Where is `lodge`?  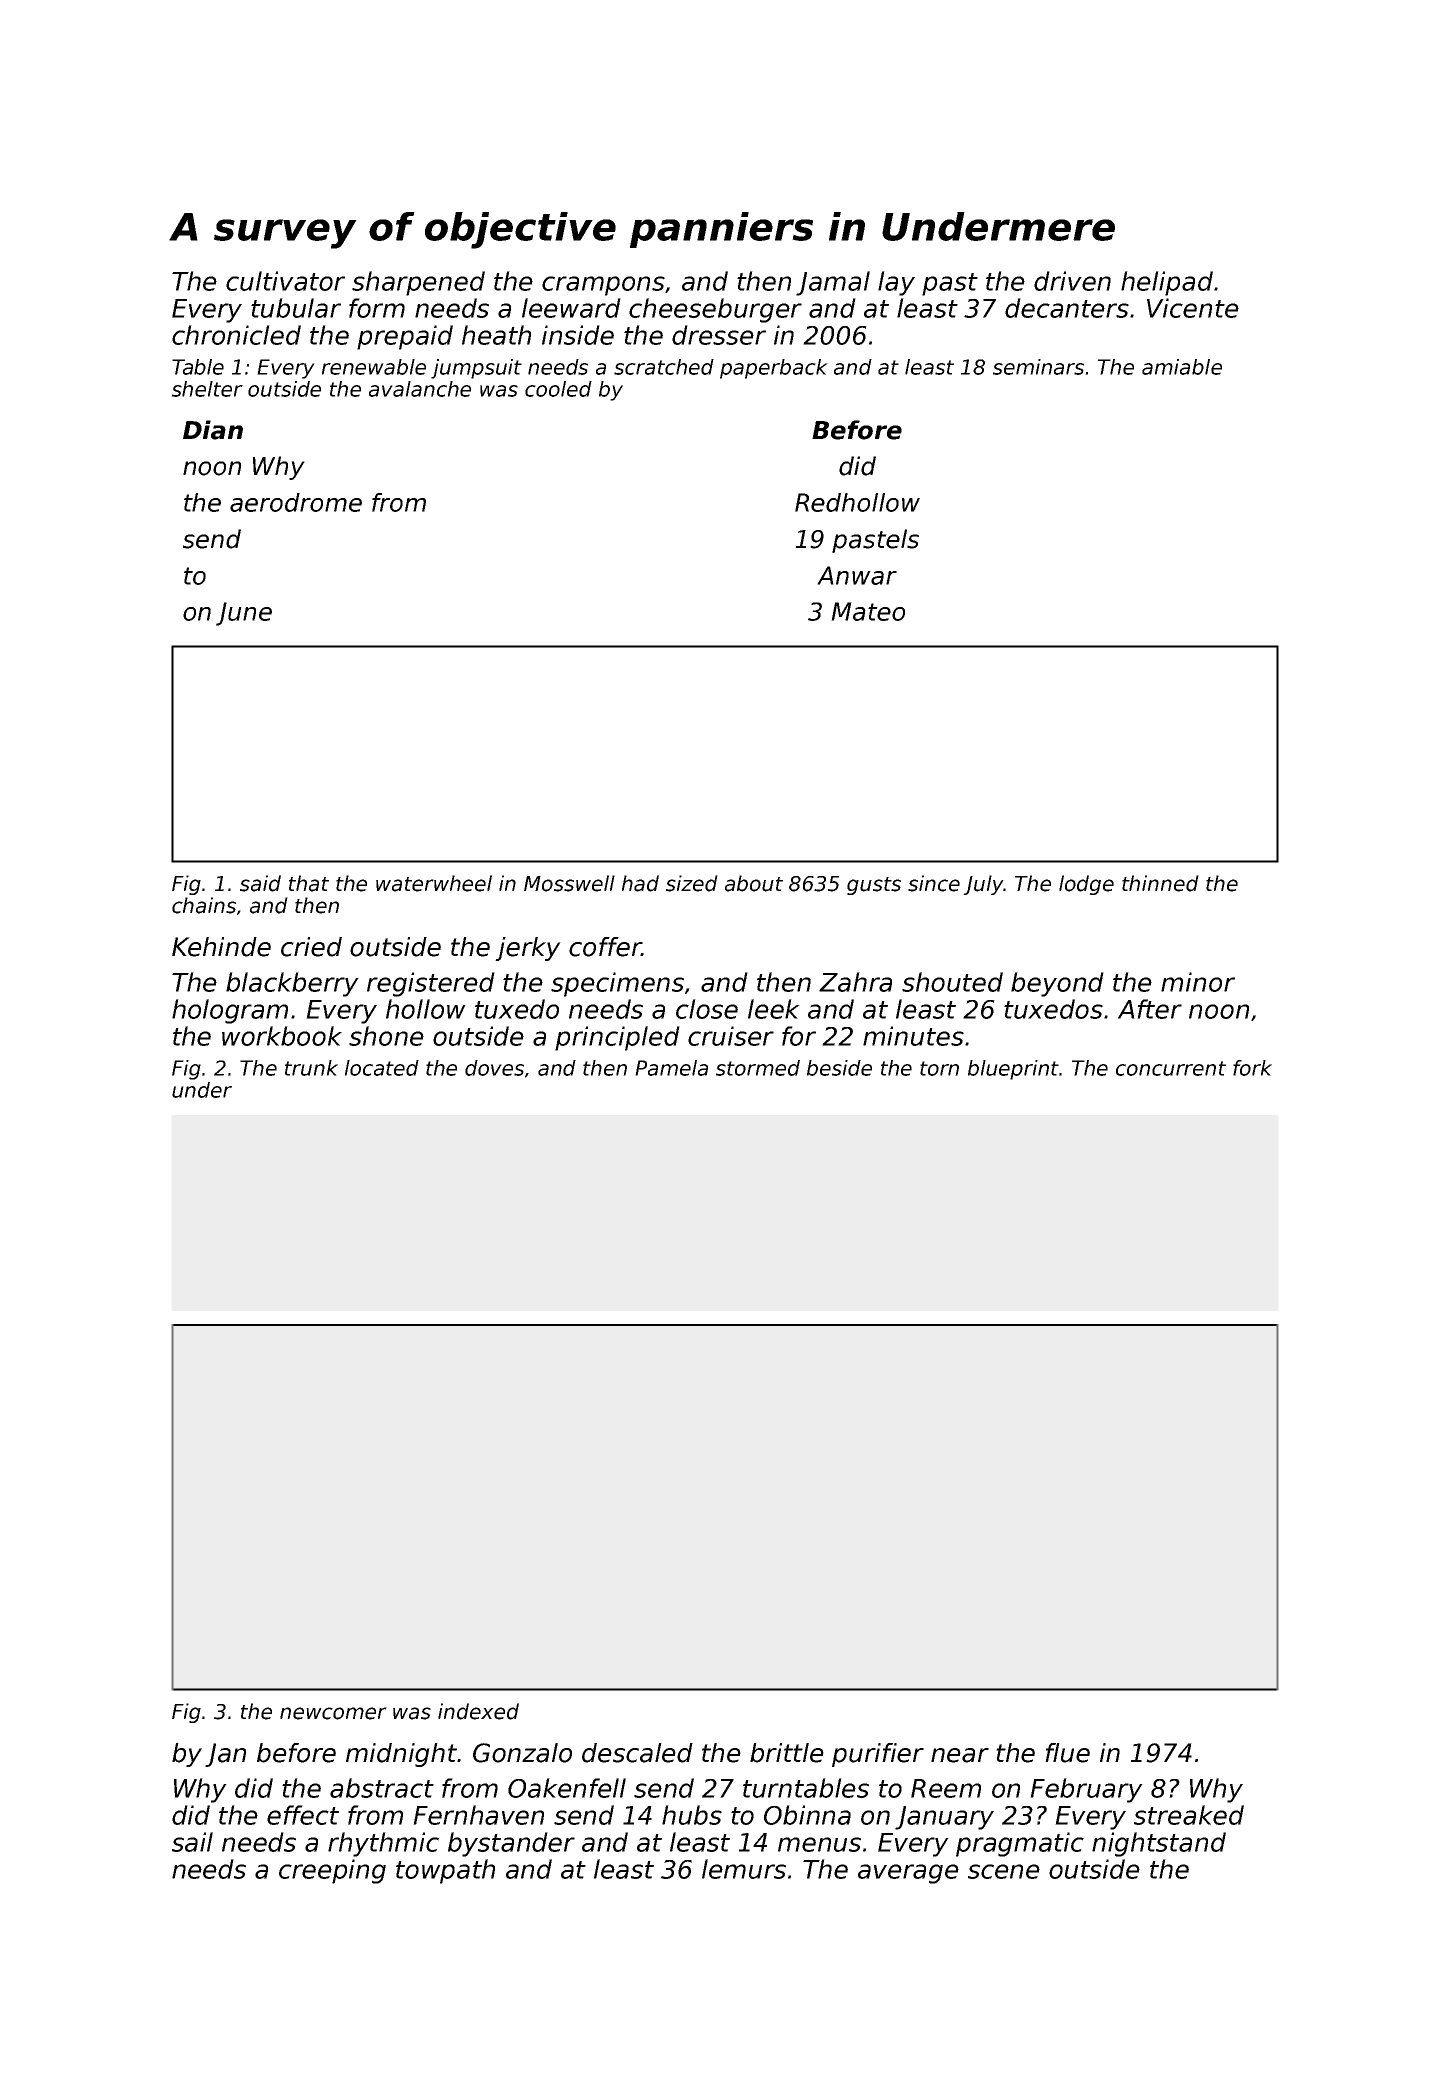 lodge is located at coordinates (1086, 885).
